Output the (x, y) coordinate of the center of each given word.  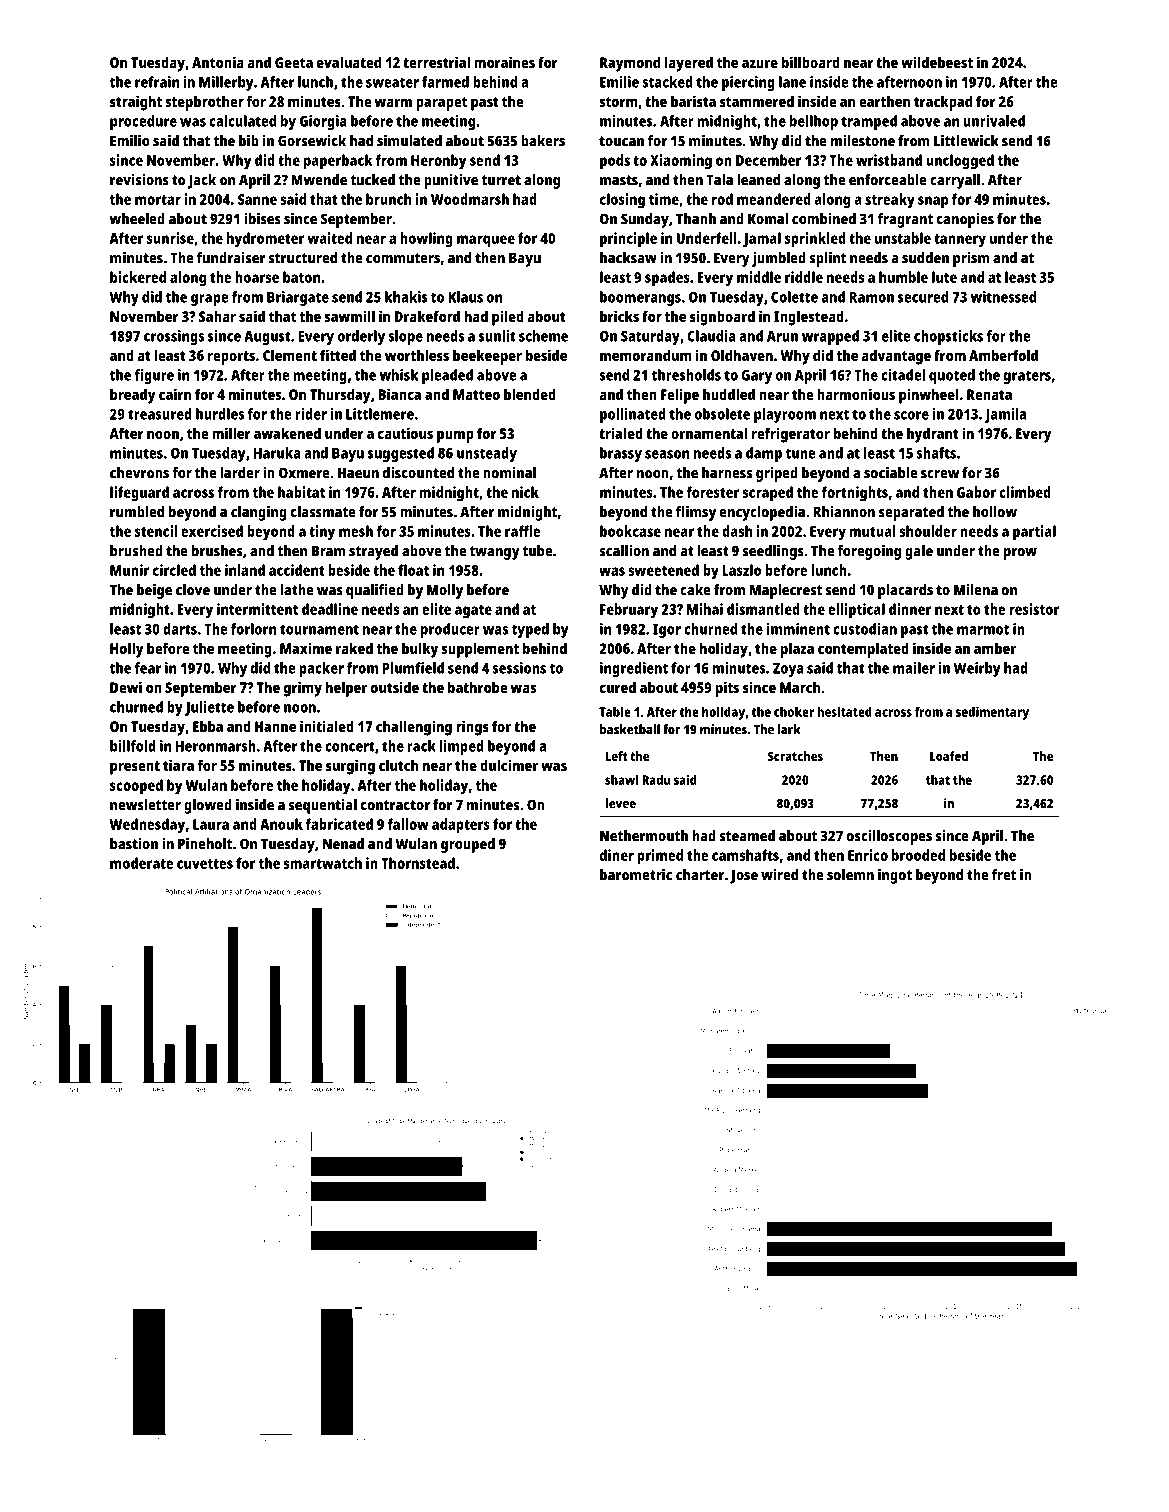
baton (301, 277)
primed (660, 857)
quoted (952, 376)
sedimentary (992, 713)
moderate (142, 863)
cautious (405, 433)
